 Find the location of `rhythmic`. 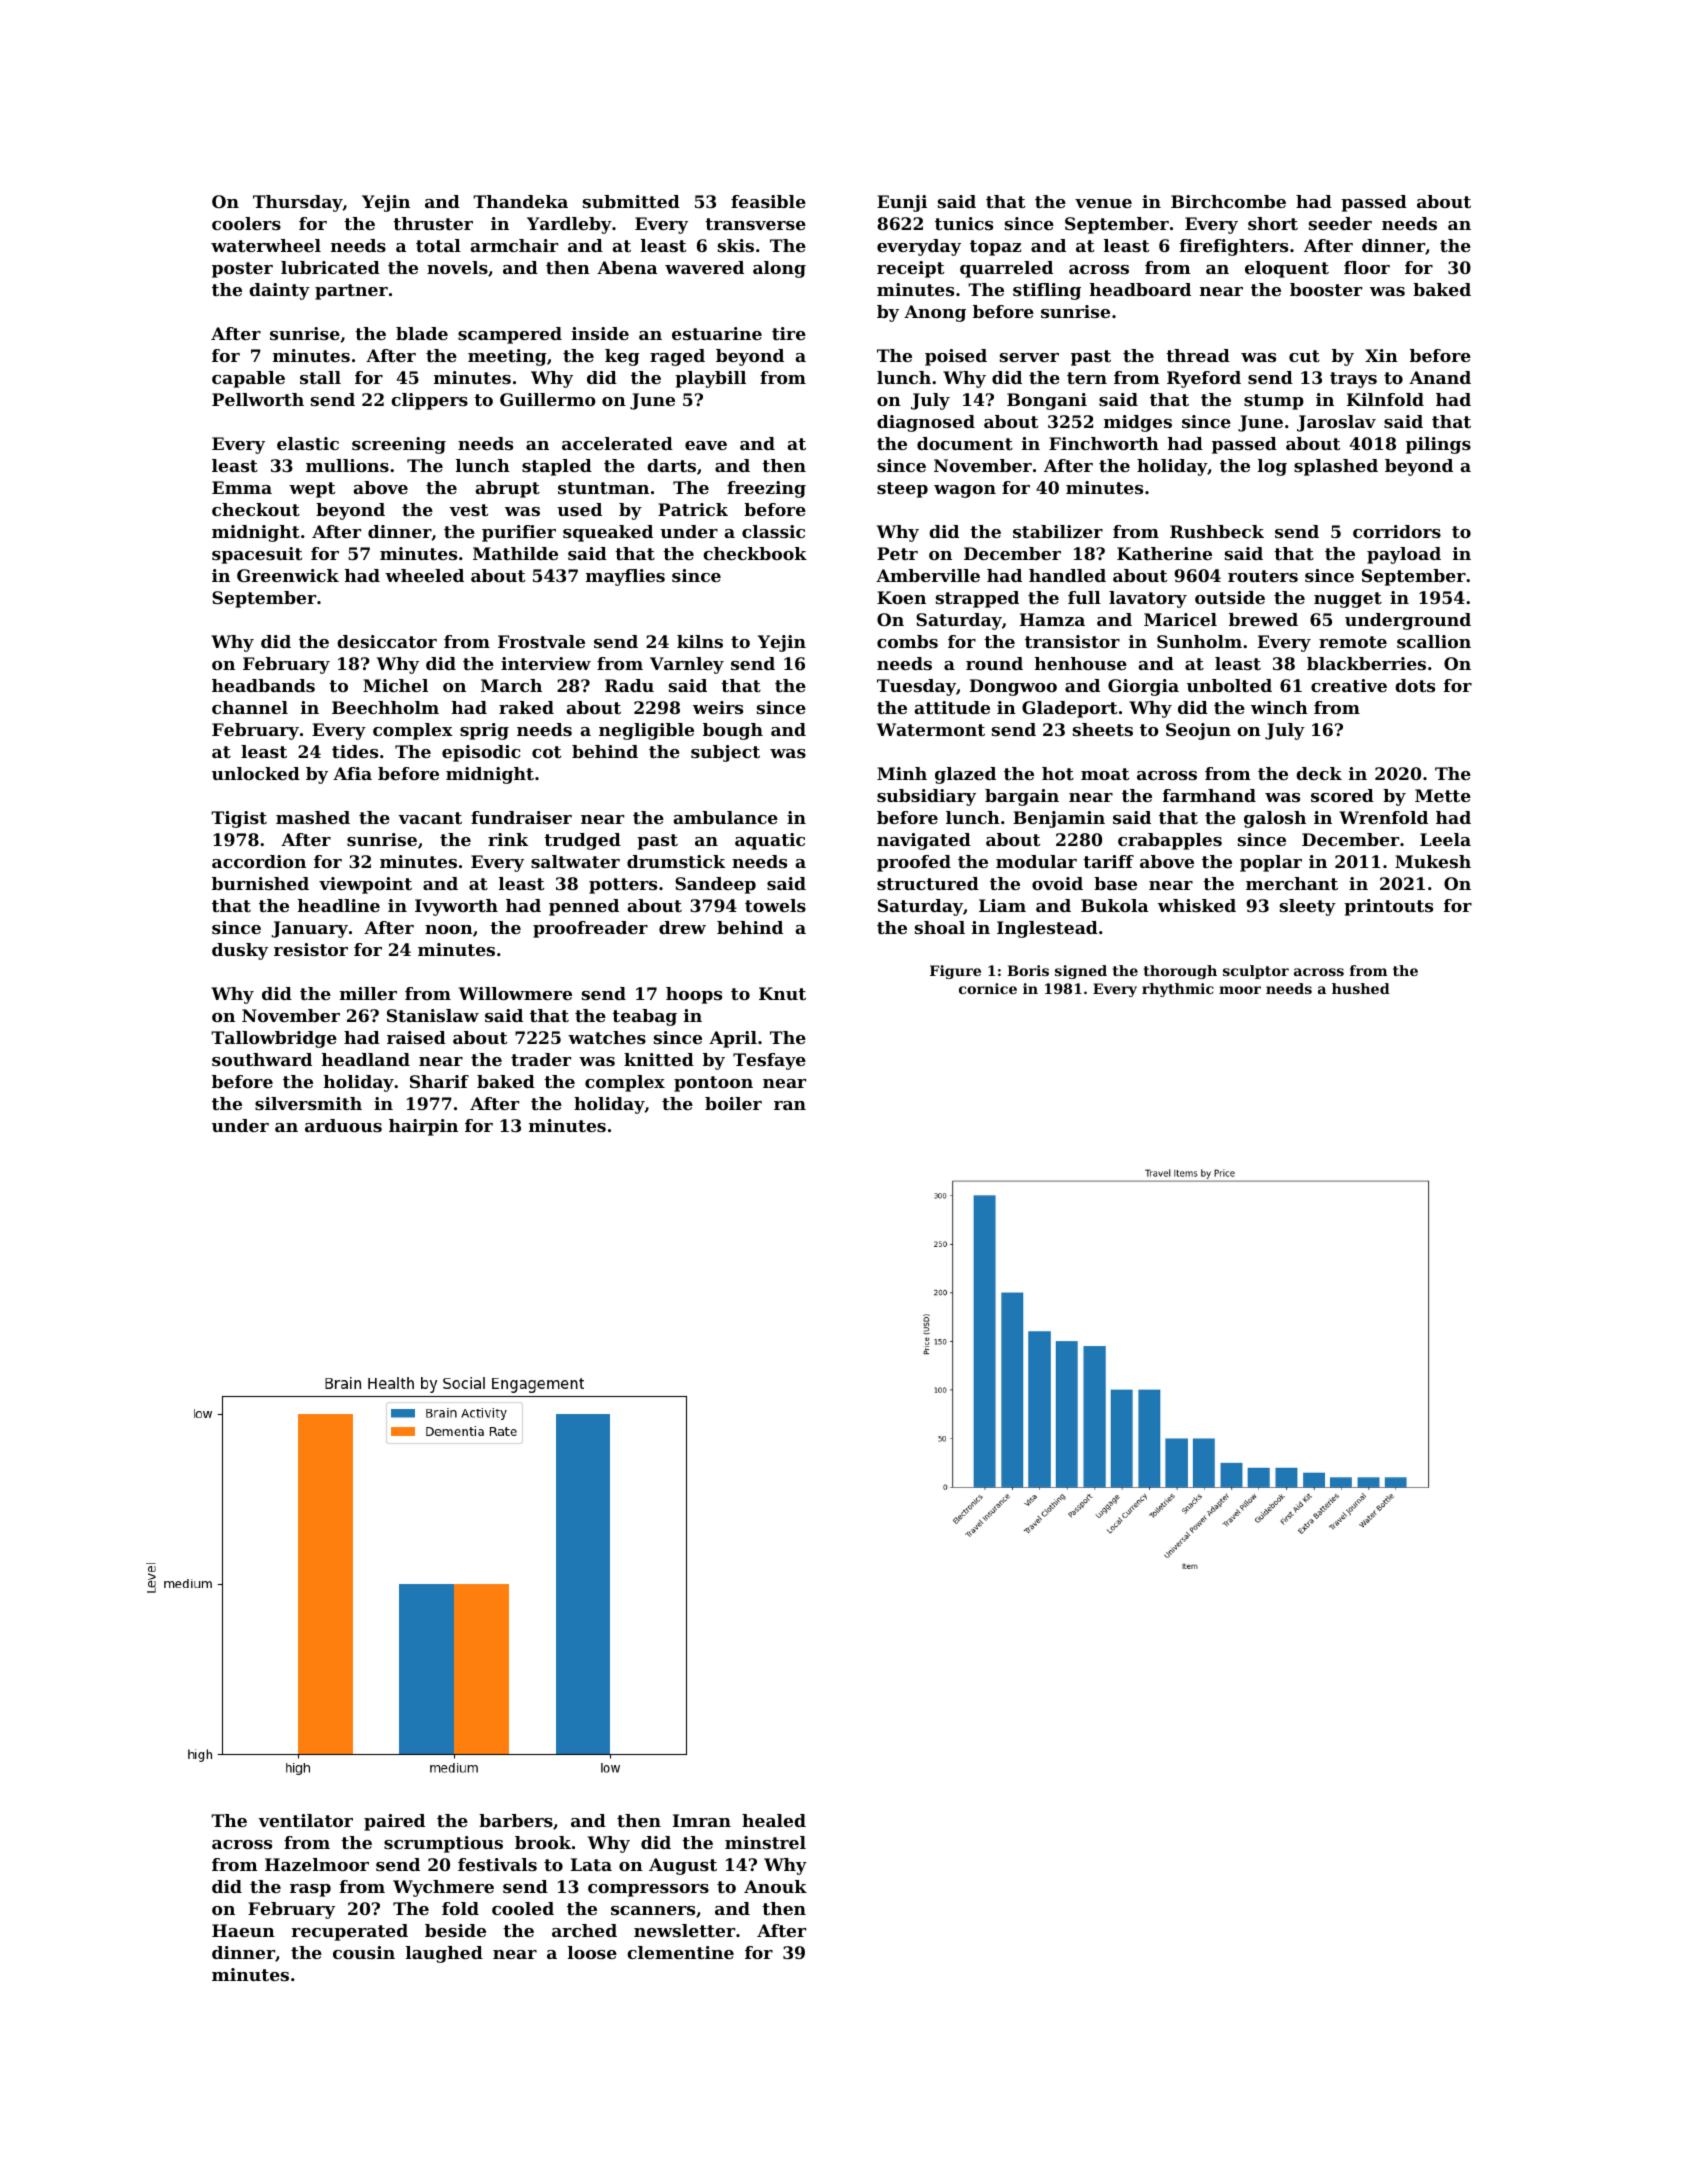

rhythmic is located at coordinates (1178, 990).
